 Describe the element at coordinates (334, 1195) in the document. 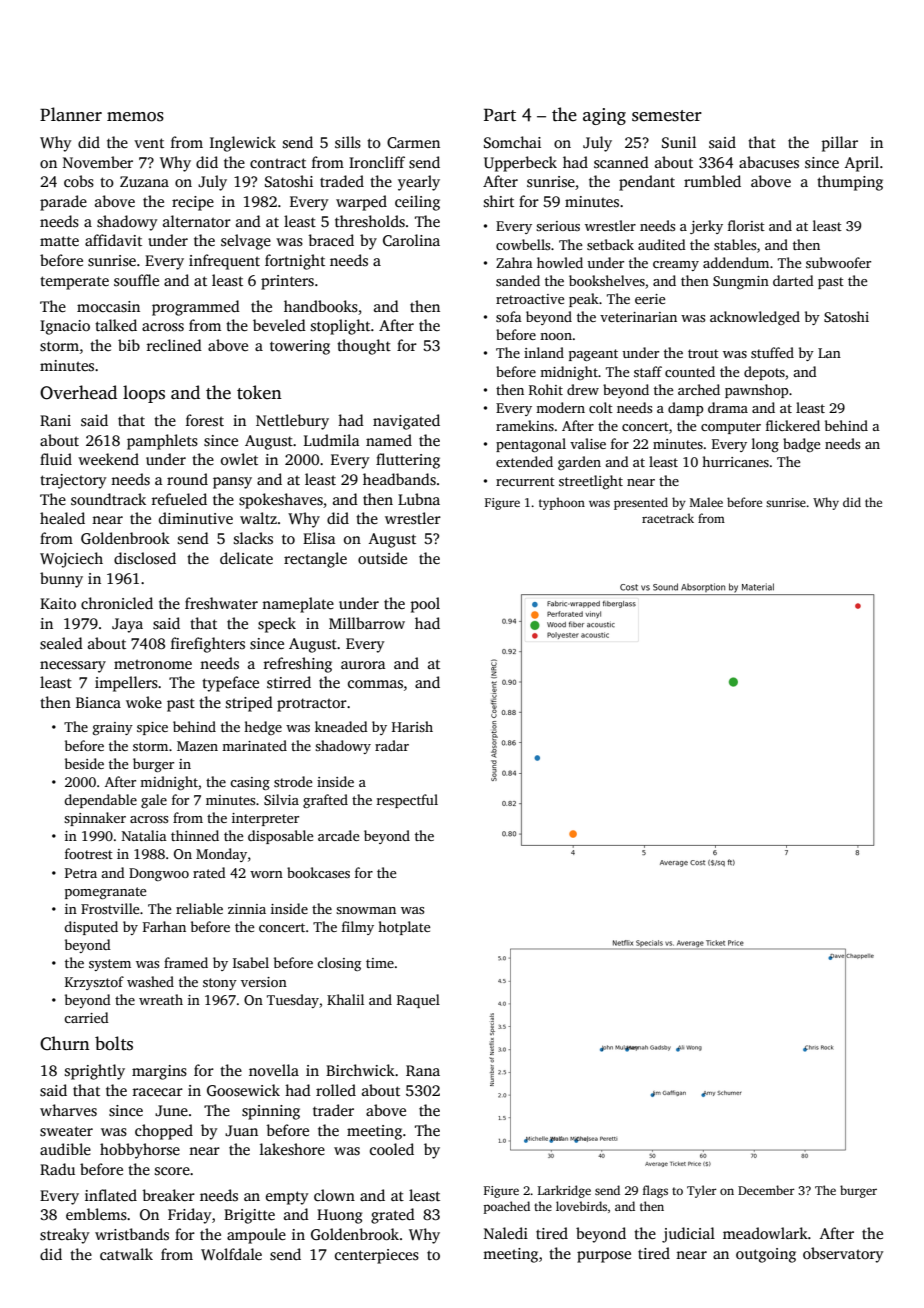

I see `clown` at that location.
